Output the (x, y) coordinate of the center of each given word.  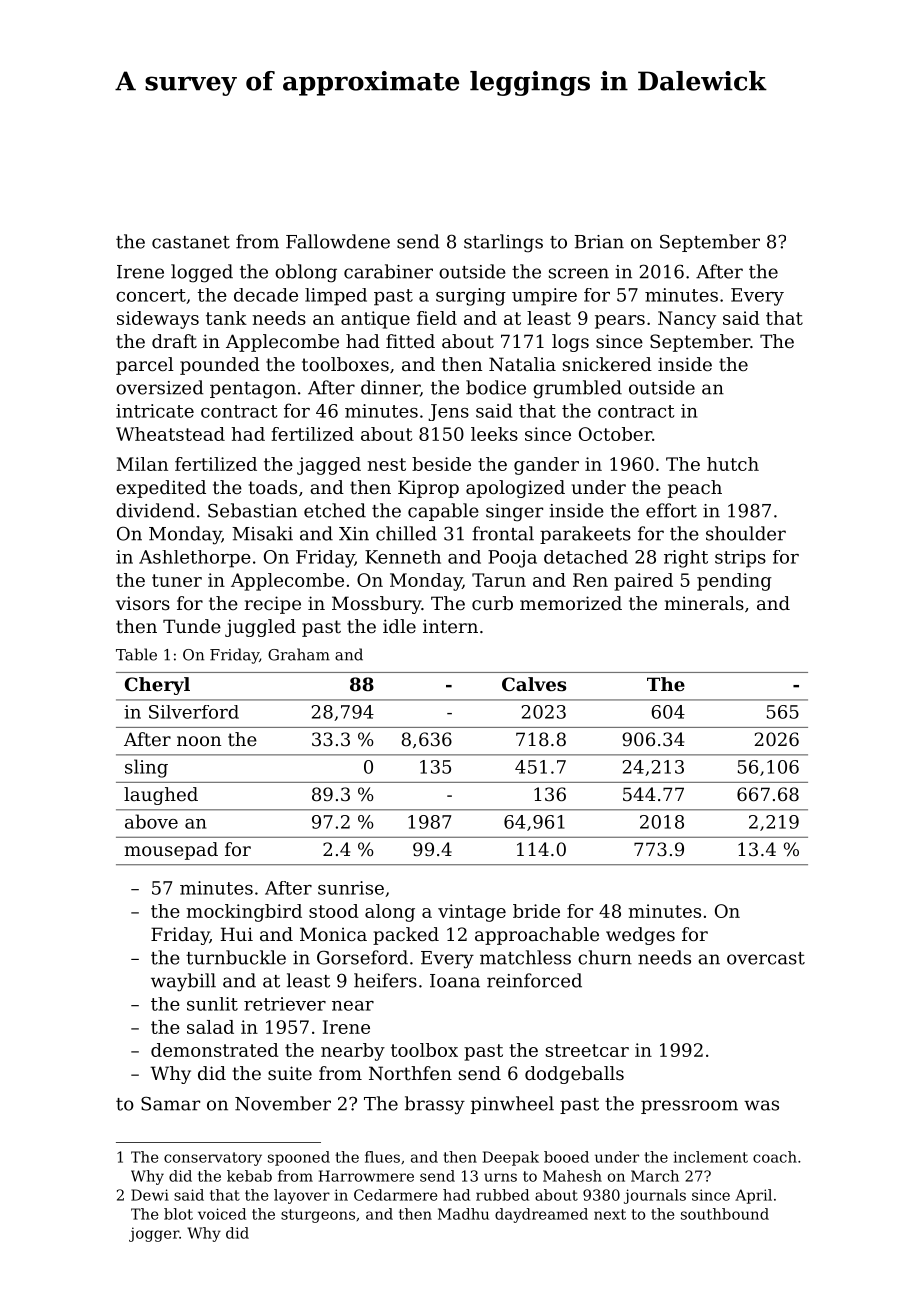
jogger (154, 1234)
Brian (599, 242)
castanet (191, 242)
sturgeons (318, 1216)
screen (579, 273)
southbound (725, 1214)
